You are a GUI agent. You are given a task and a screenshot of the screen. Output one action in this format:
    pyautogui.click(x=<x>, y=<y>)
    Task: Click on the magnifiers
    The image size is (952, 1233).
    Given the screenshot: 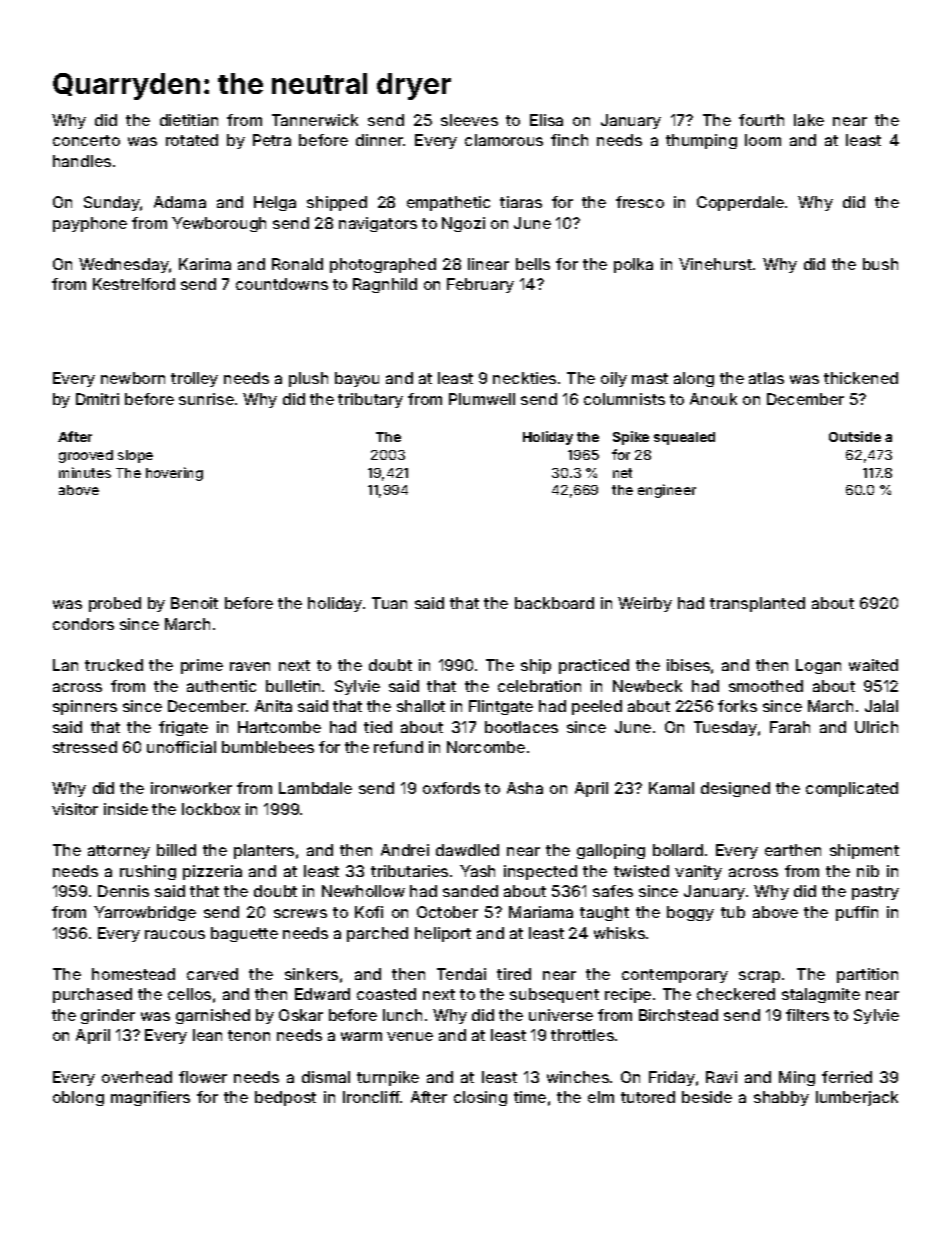 What is the action you would take?
    pyautogui.click(x=150, y=1098)
